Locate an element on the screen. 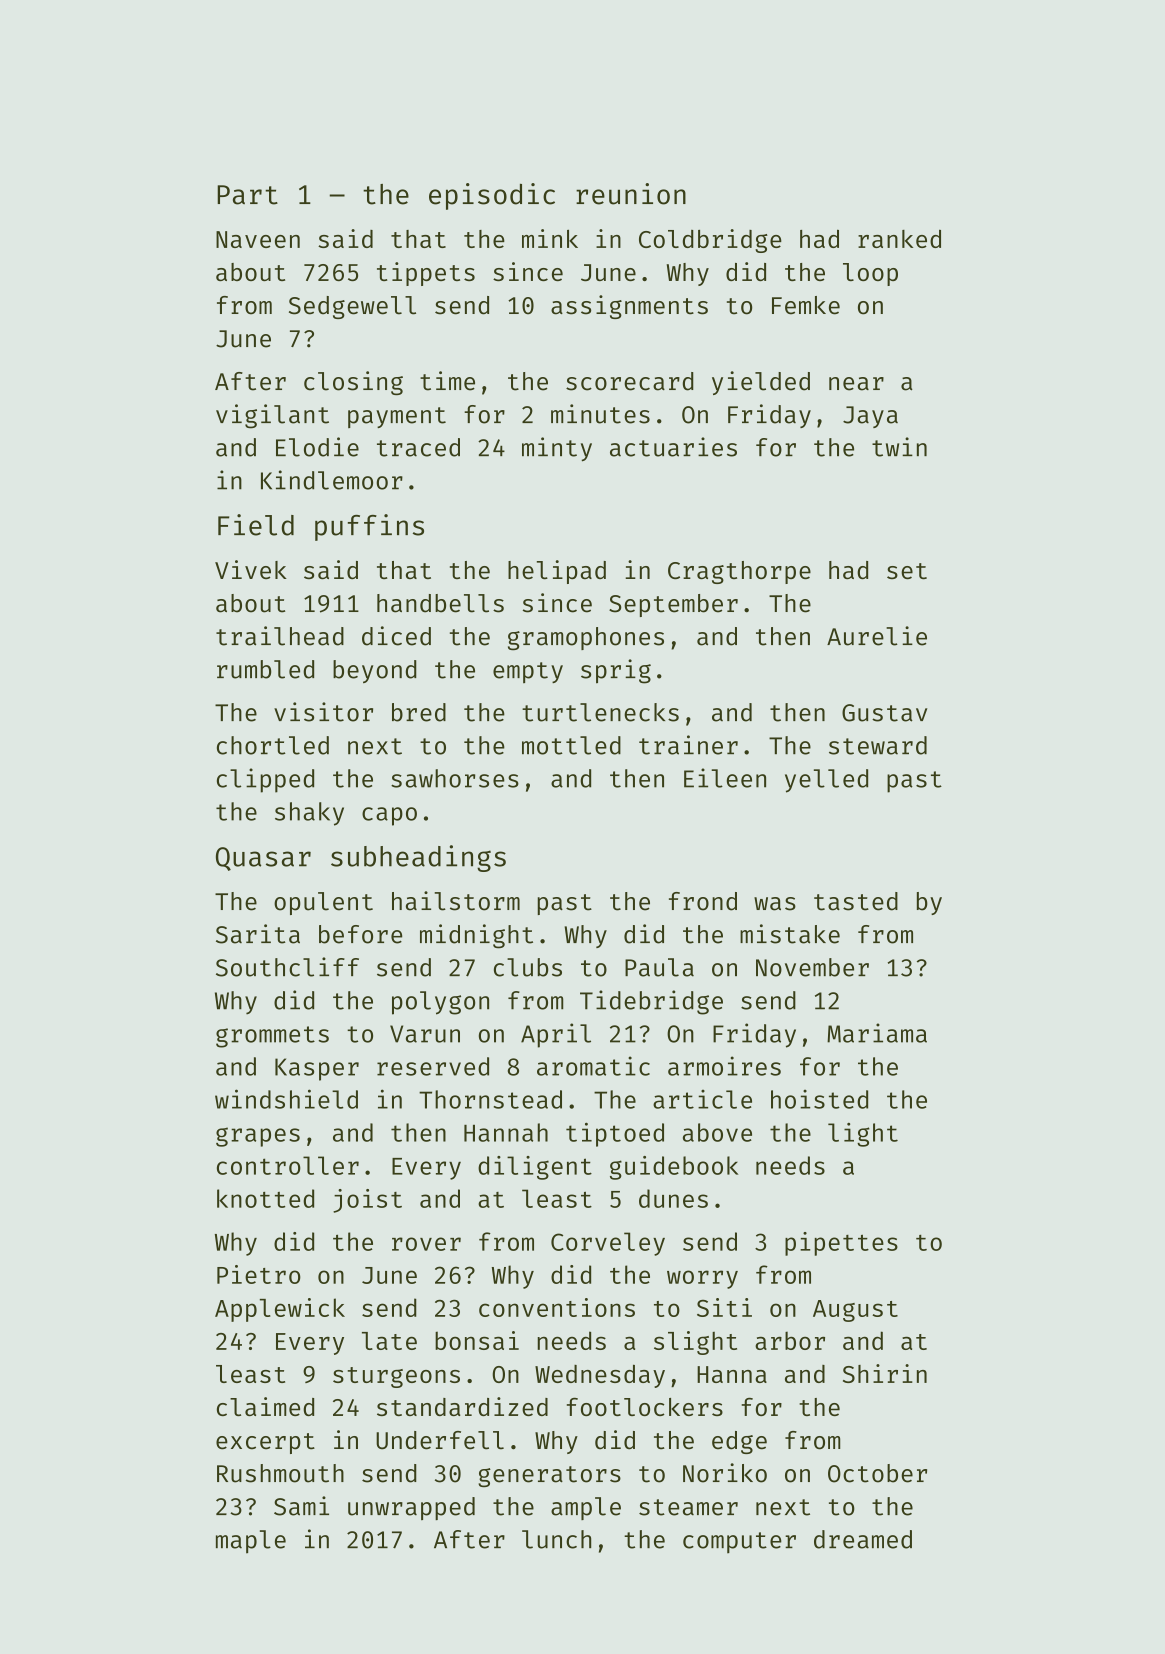 Image resolution: width=1165 pixels, height=1654 pixels. Kasper is located at coordinates (317, 1069).
